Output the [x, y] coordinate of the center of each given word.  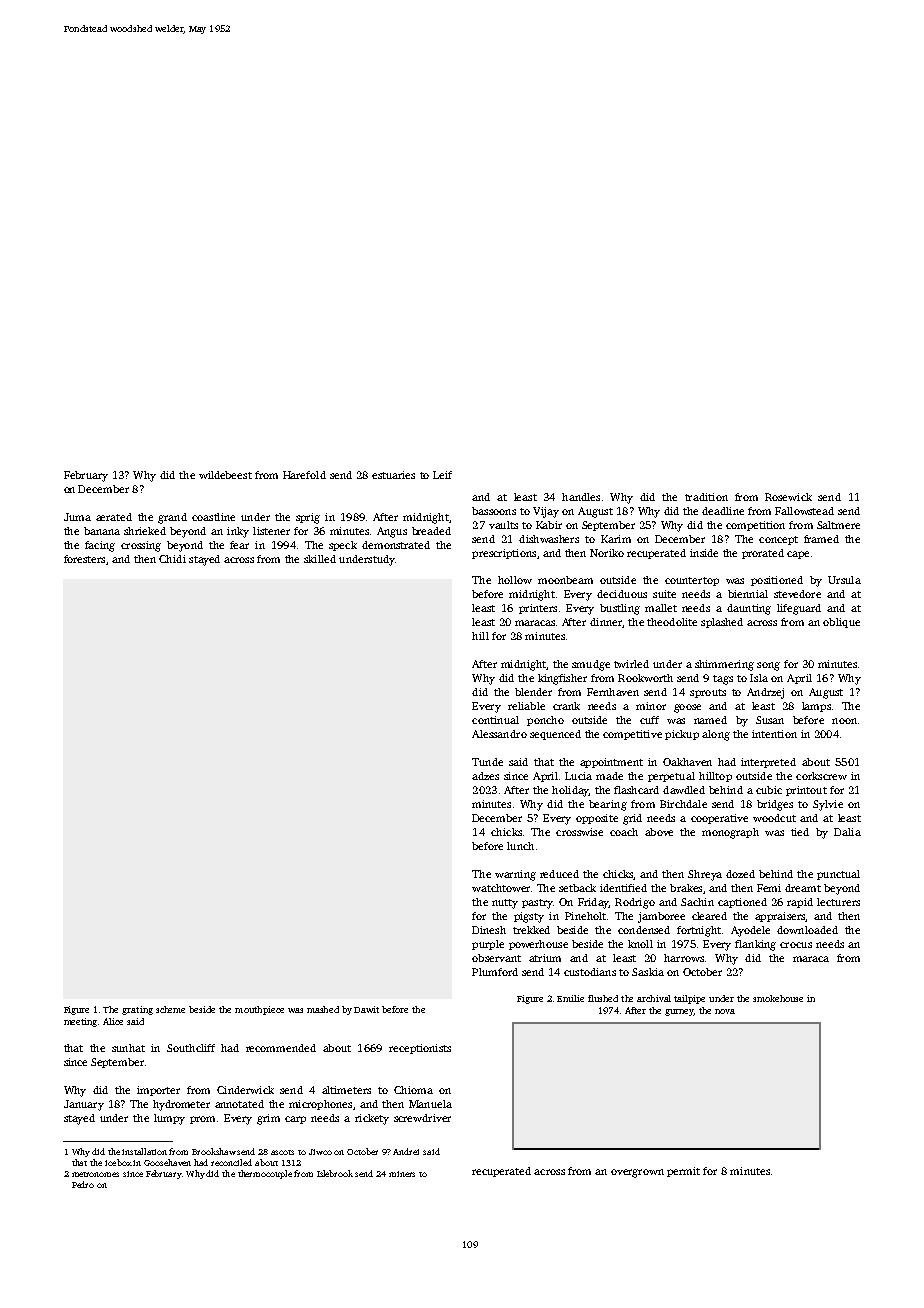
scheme [170, 1009]
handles [581, 497]
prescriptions [504, 554]
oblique [841, 623]
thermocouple [265, 1174]
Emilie [570, 998]
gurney [679, 1012]
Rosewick [788, 497]
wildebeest [225, 475]
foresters [84, 559]
